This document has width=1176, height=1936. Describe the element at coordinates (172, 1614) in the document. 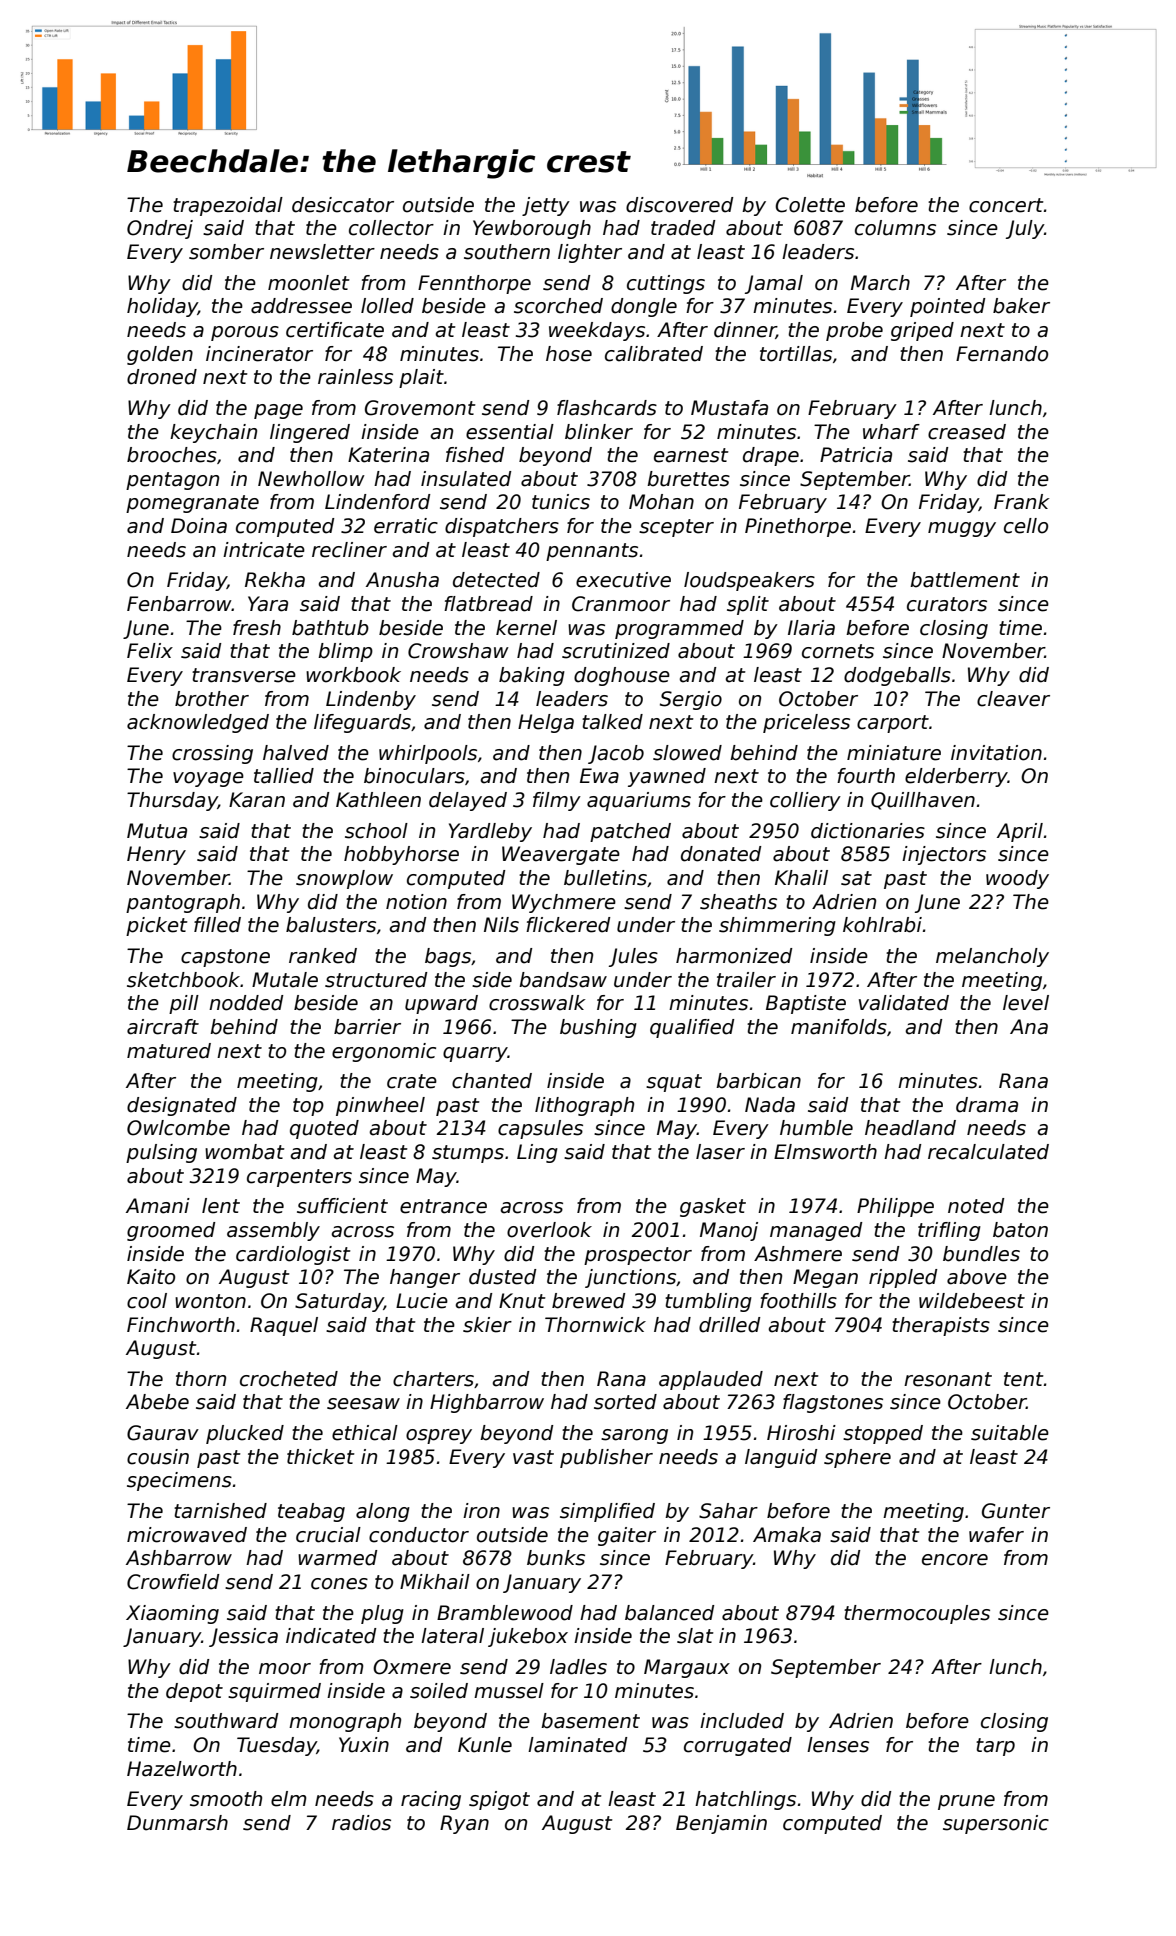

I see `Xiaoming` at that location.
